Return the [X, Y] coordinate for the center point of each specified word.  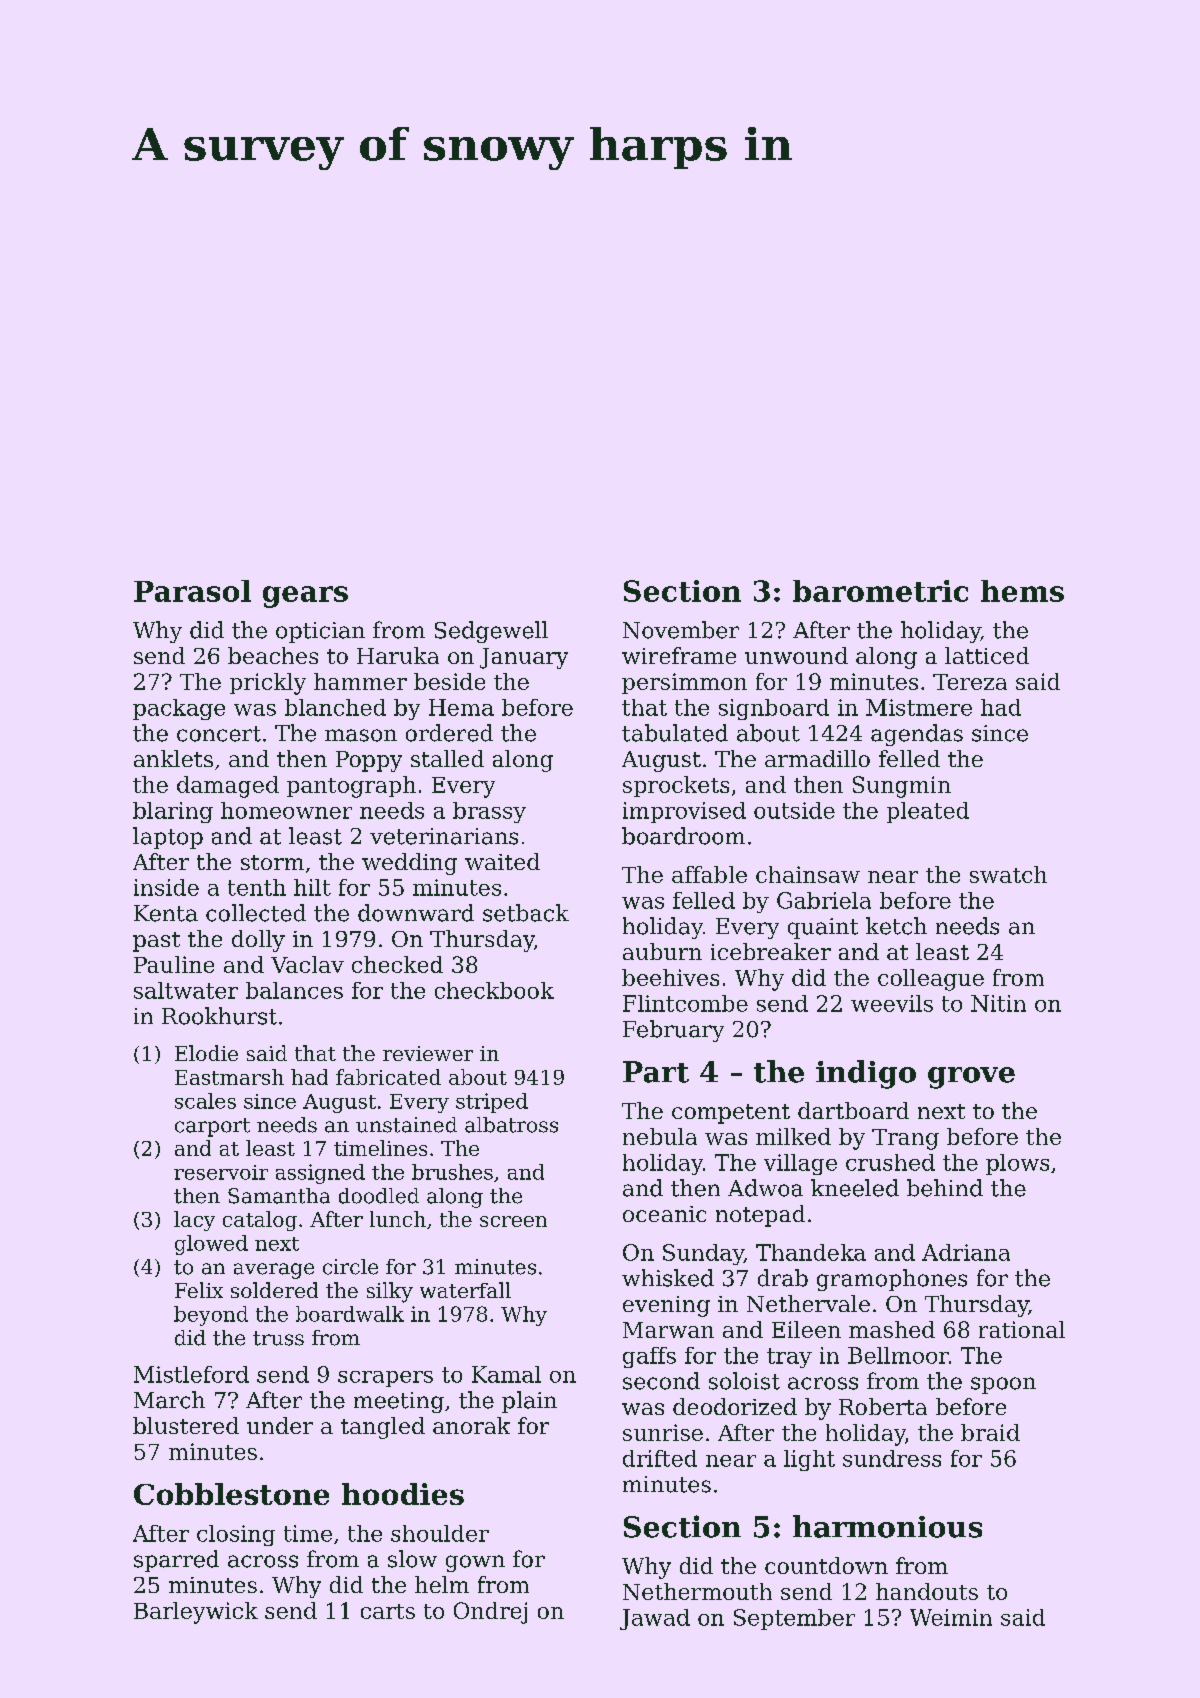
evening [666, 1306]
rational [1022, 1329]
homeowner [286, 810]
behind [945, 1188]
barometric [880, 591]
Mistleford [191, 1374]
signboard [774, 709]
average [274, 1271]
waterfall [465, 1290]
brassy [489, 812]
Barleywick [196, 1613]
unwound [796, 655]
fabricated [388, 1077]
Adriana [966, 1252]
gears [305, 597]
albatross [511, 1125]
